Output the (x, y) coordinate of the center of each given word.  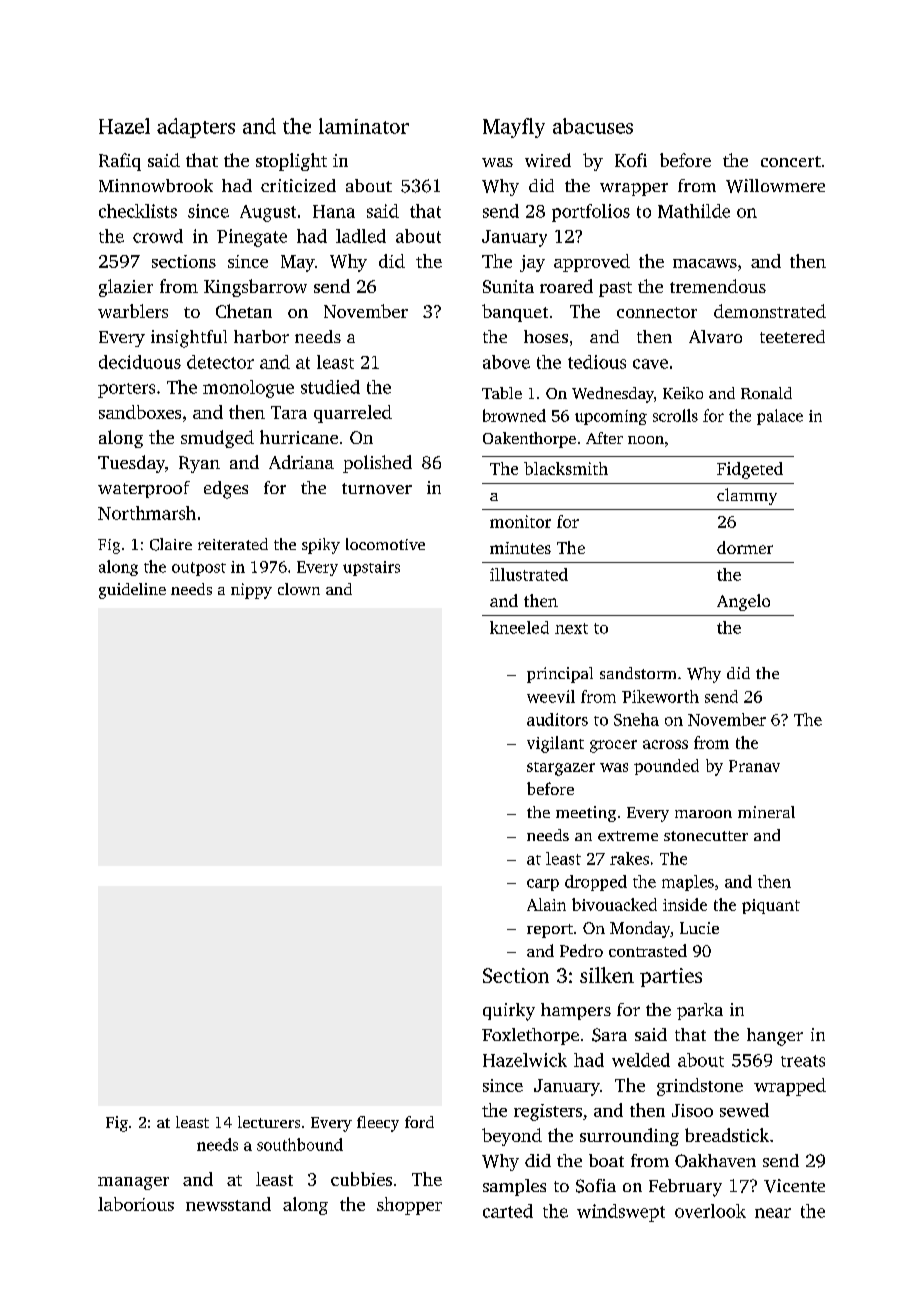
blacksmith (566, 468)
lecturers (269, 1122)
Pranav (754, 766)
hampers (576, 1011)
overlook (710, 1211)
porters (126, 390)
